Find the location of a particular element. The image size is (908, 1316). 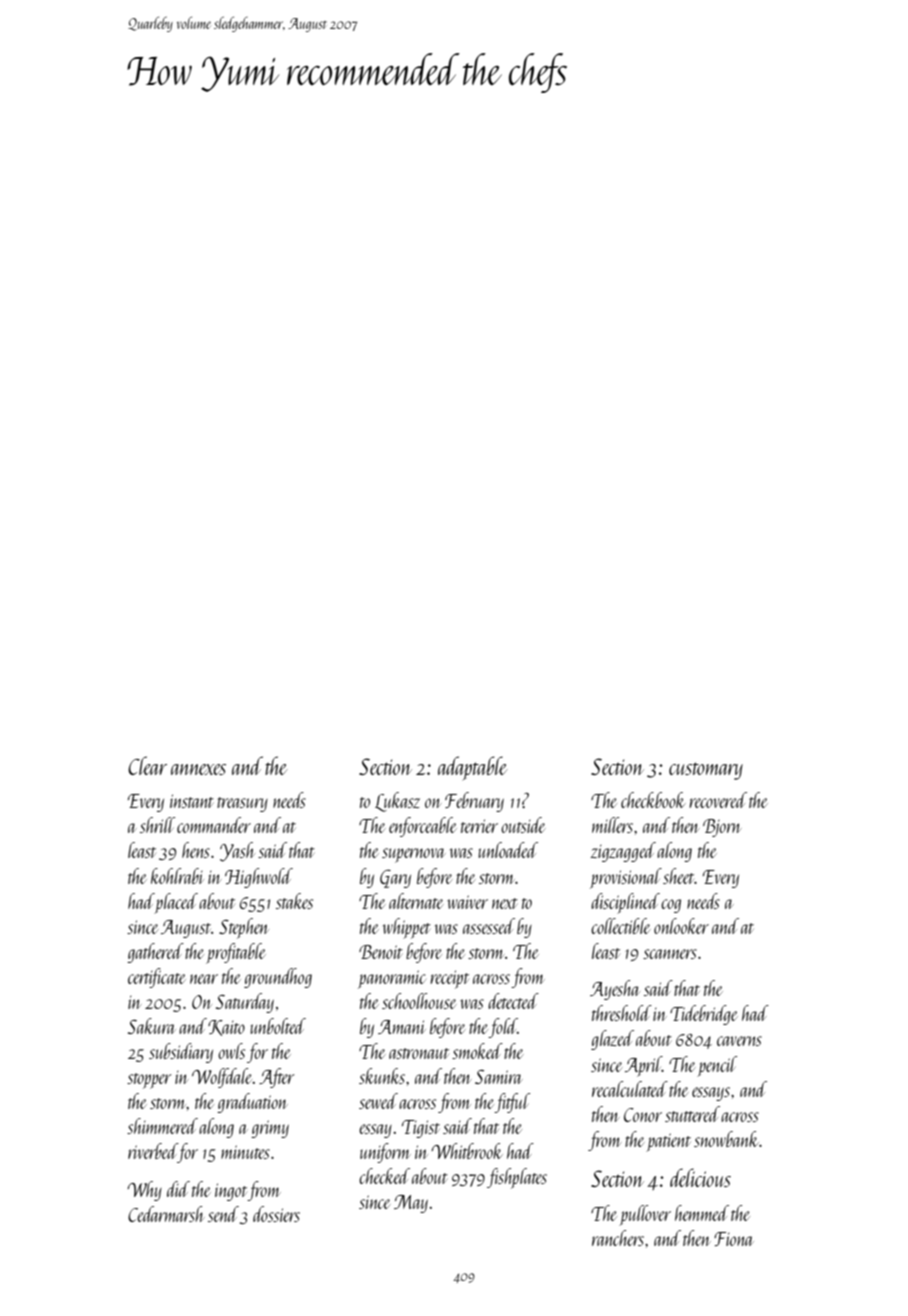

dossiers is located at coordinates (276, 1214).
